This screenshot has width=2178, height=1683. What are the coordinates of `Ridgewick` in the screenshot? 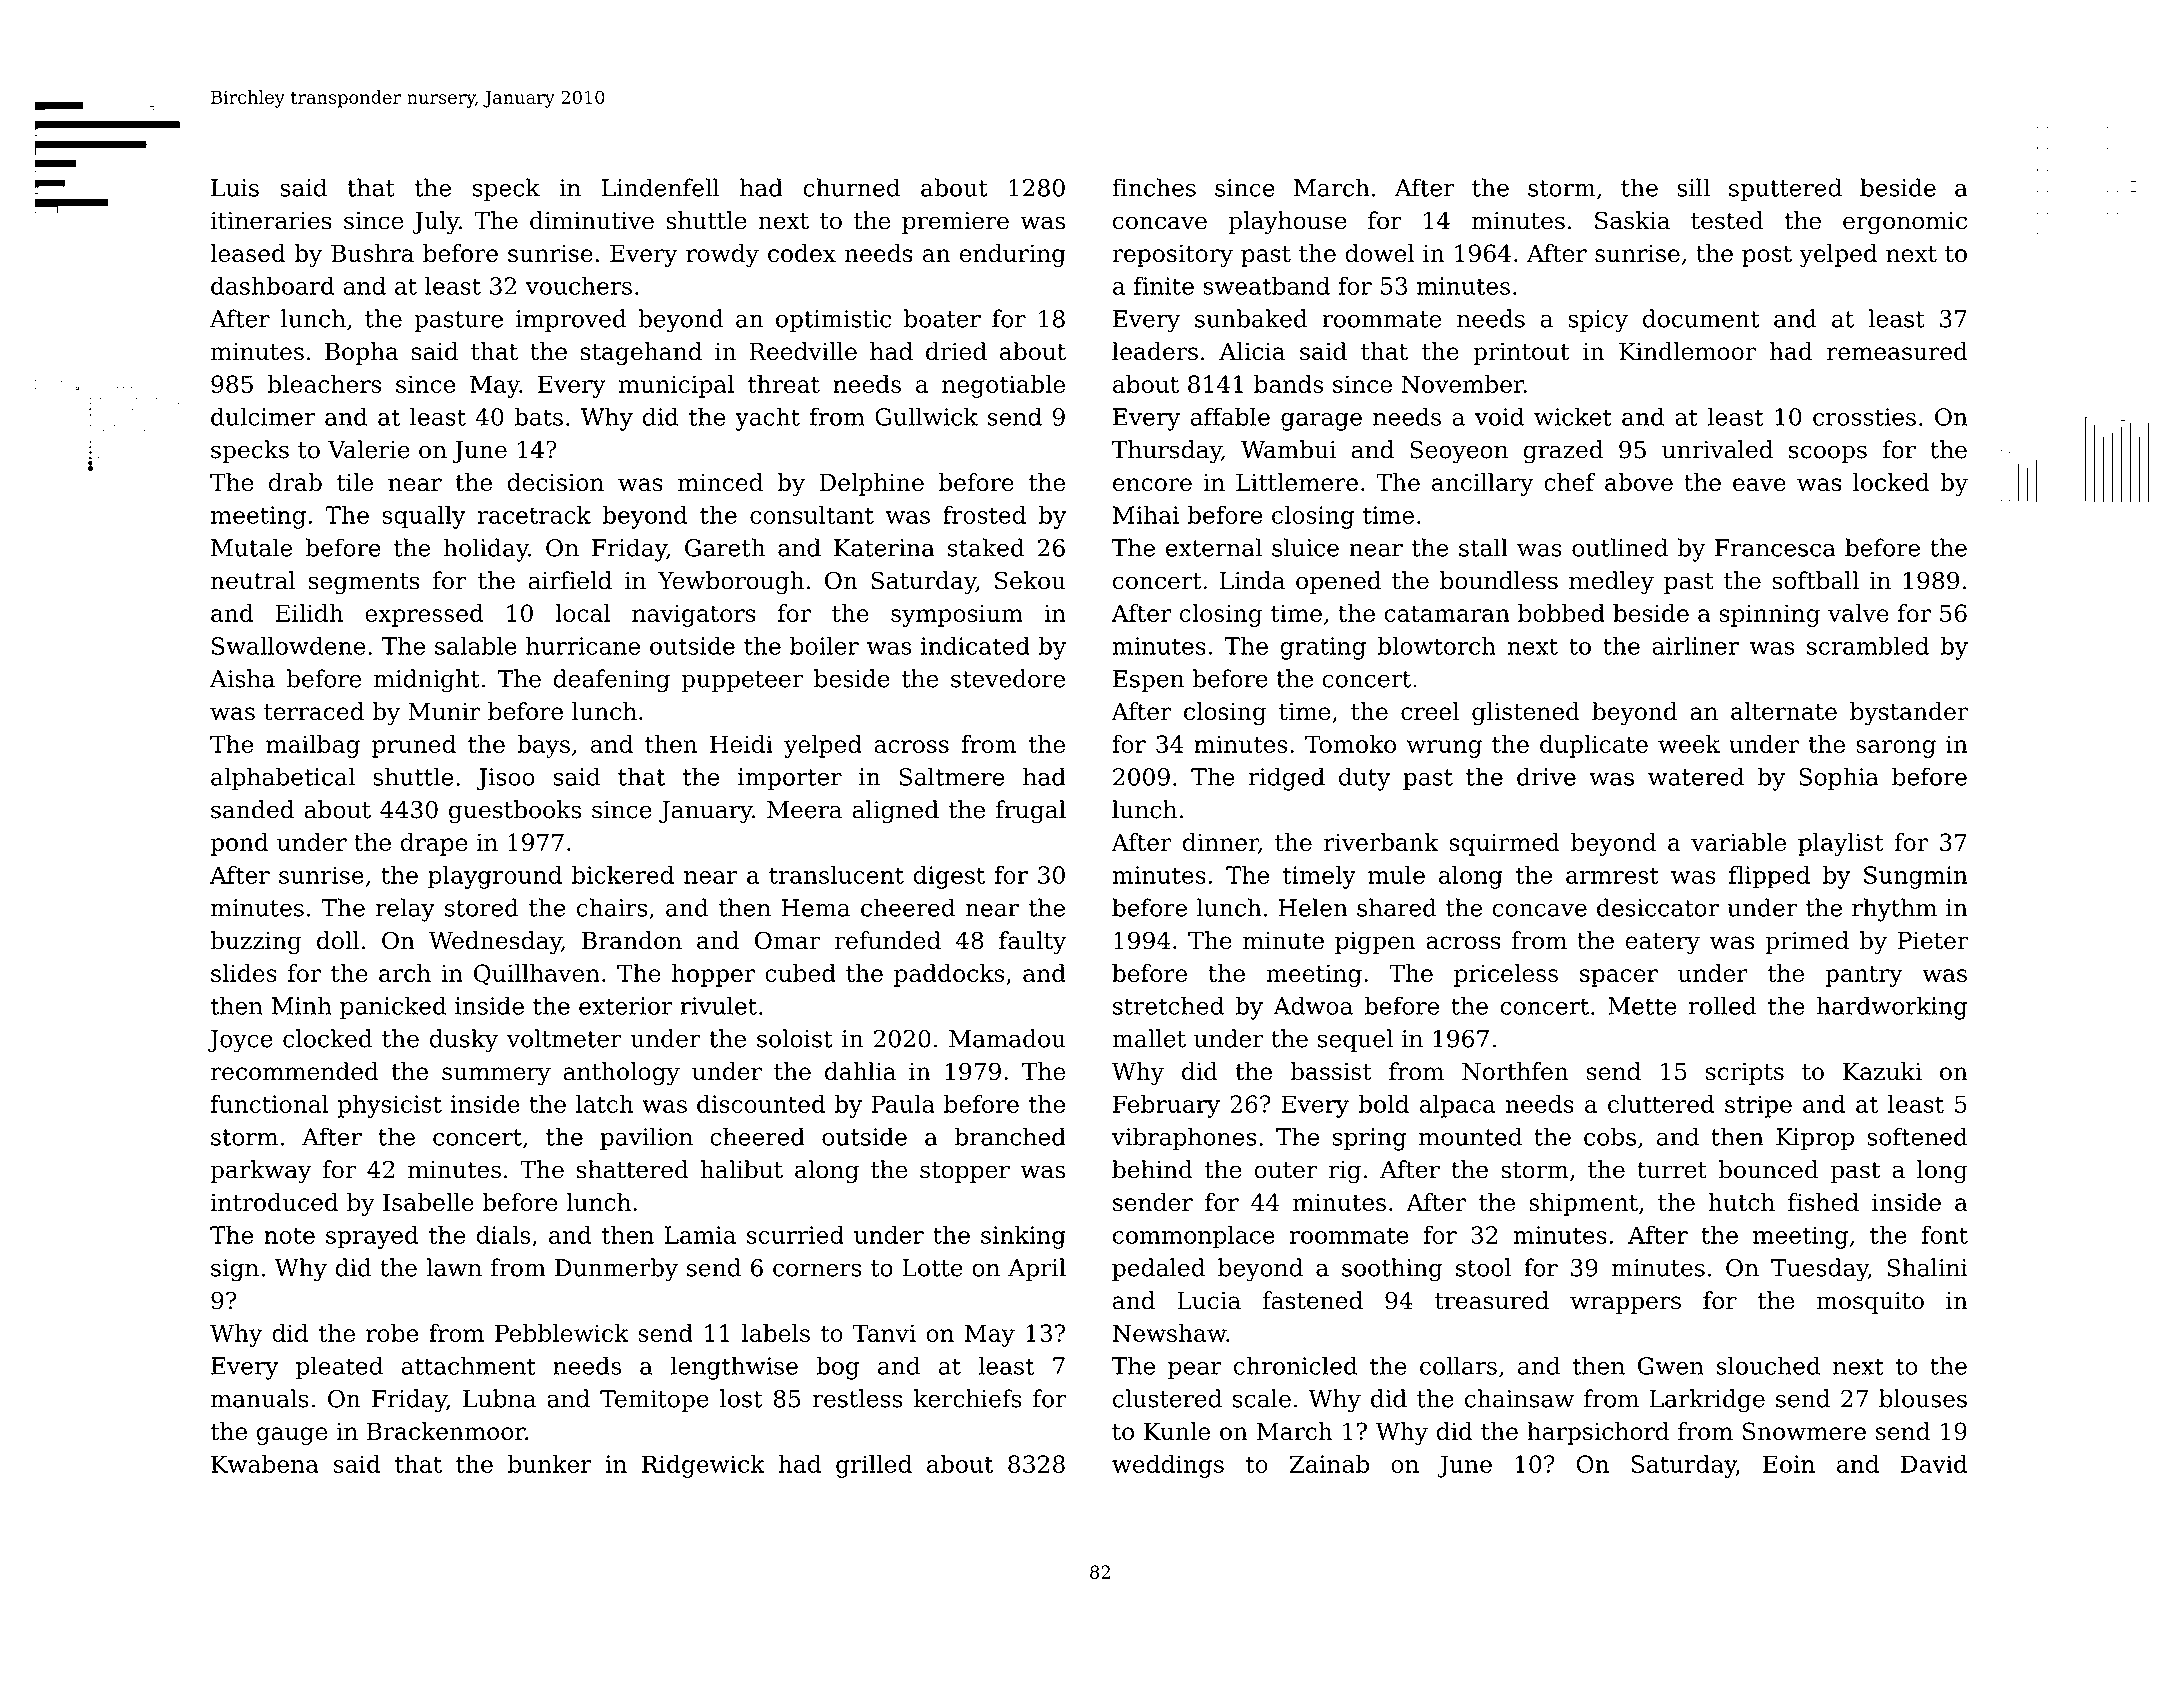 It's located at (703, 1466).
